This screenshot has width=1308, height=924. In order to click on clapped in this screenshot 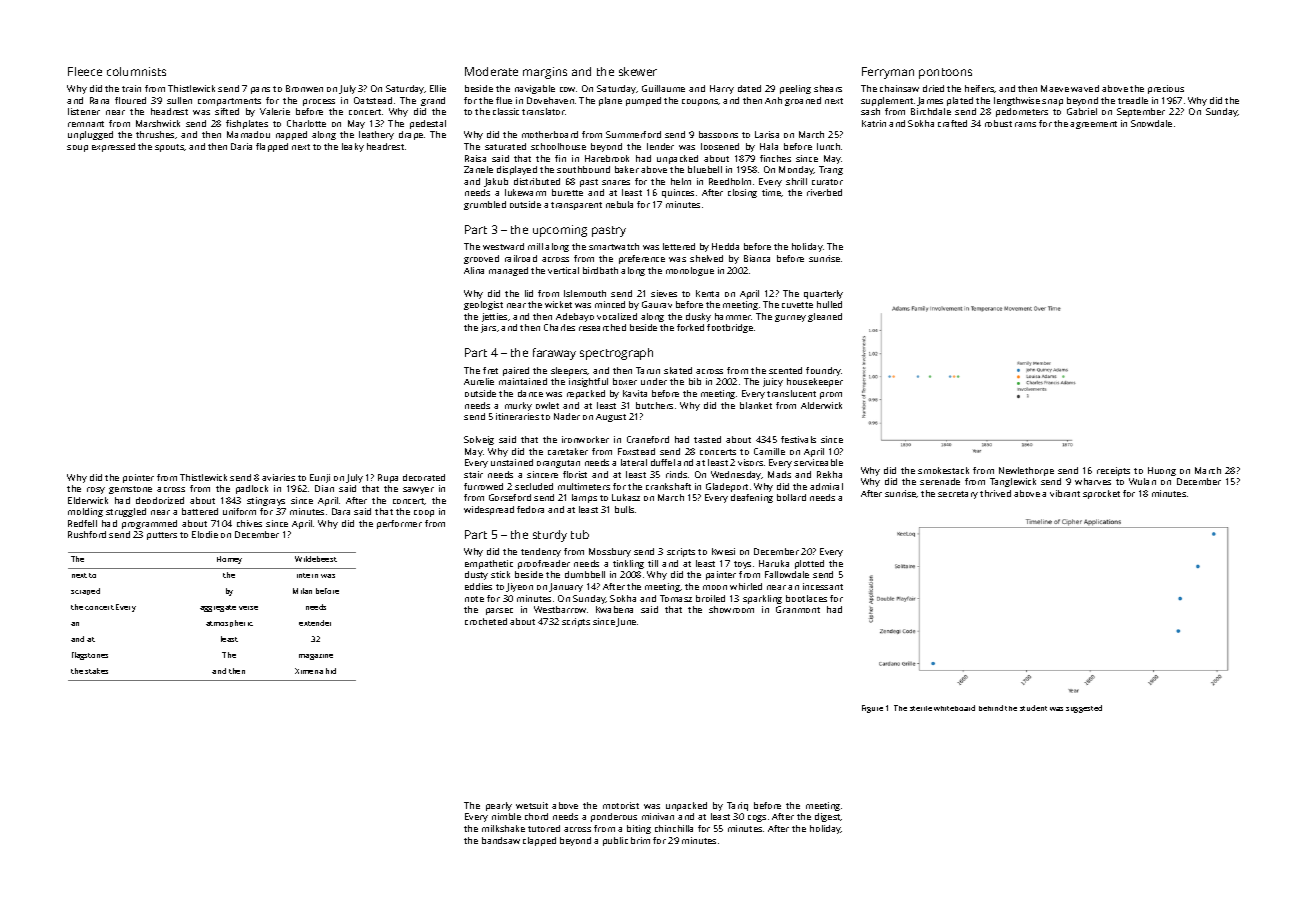, I will do `click(539, 841)`.
